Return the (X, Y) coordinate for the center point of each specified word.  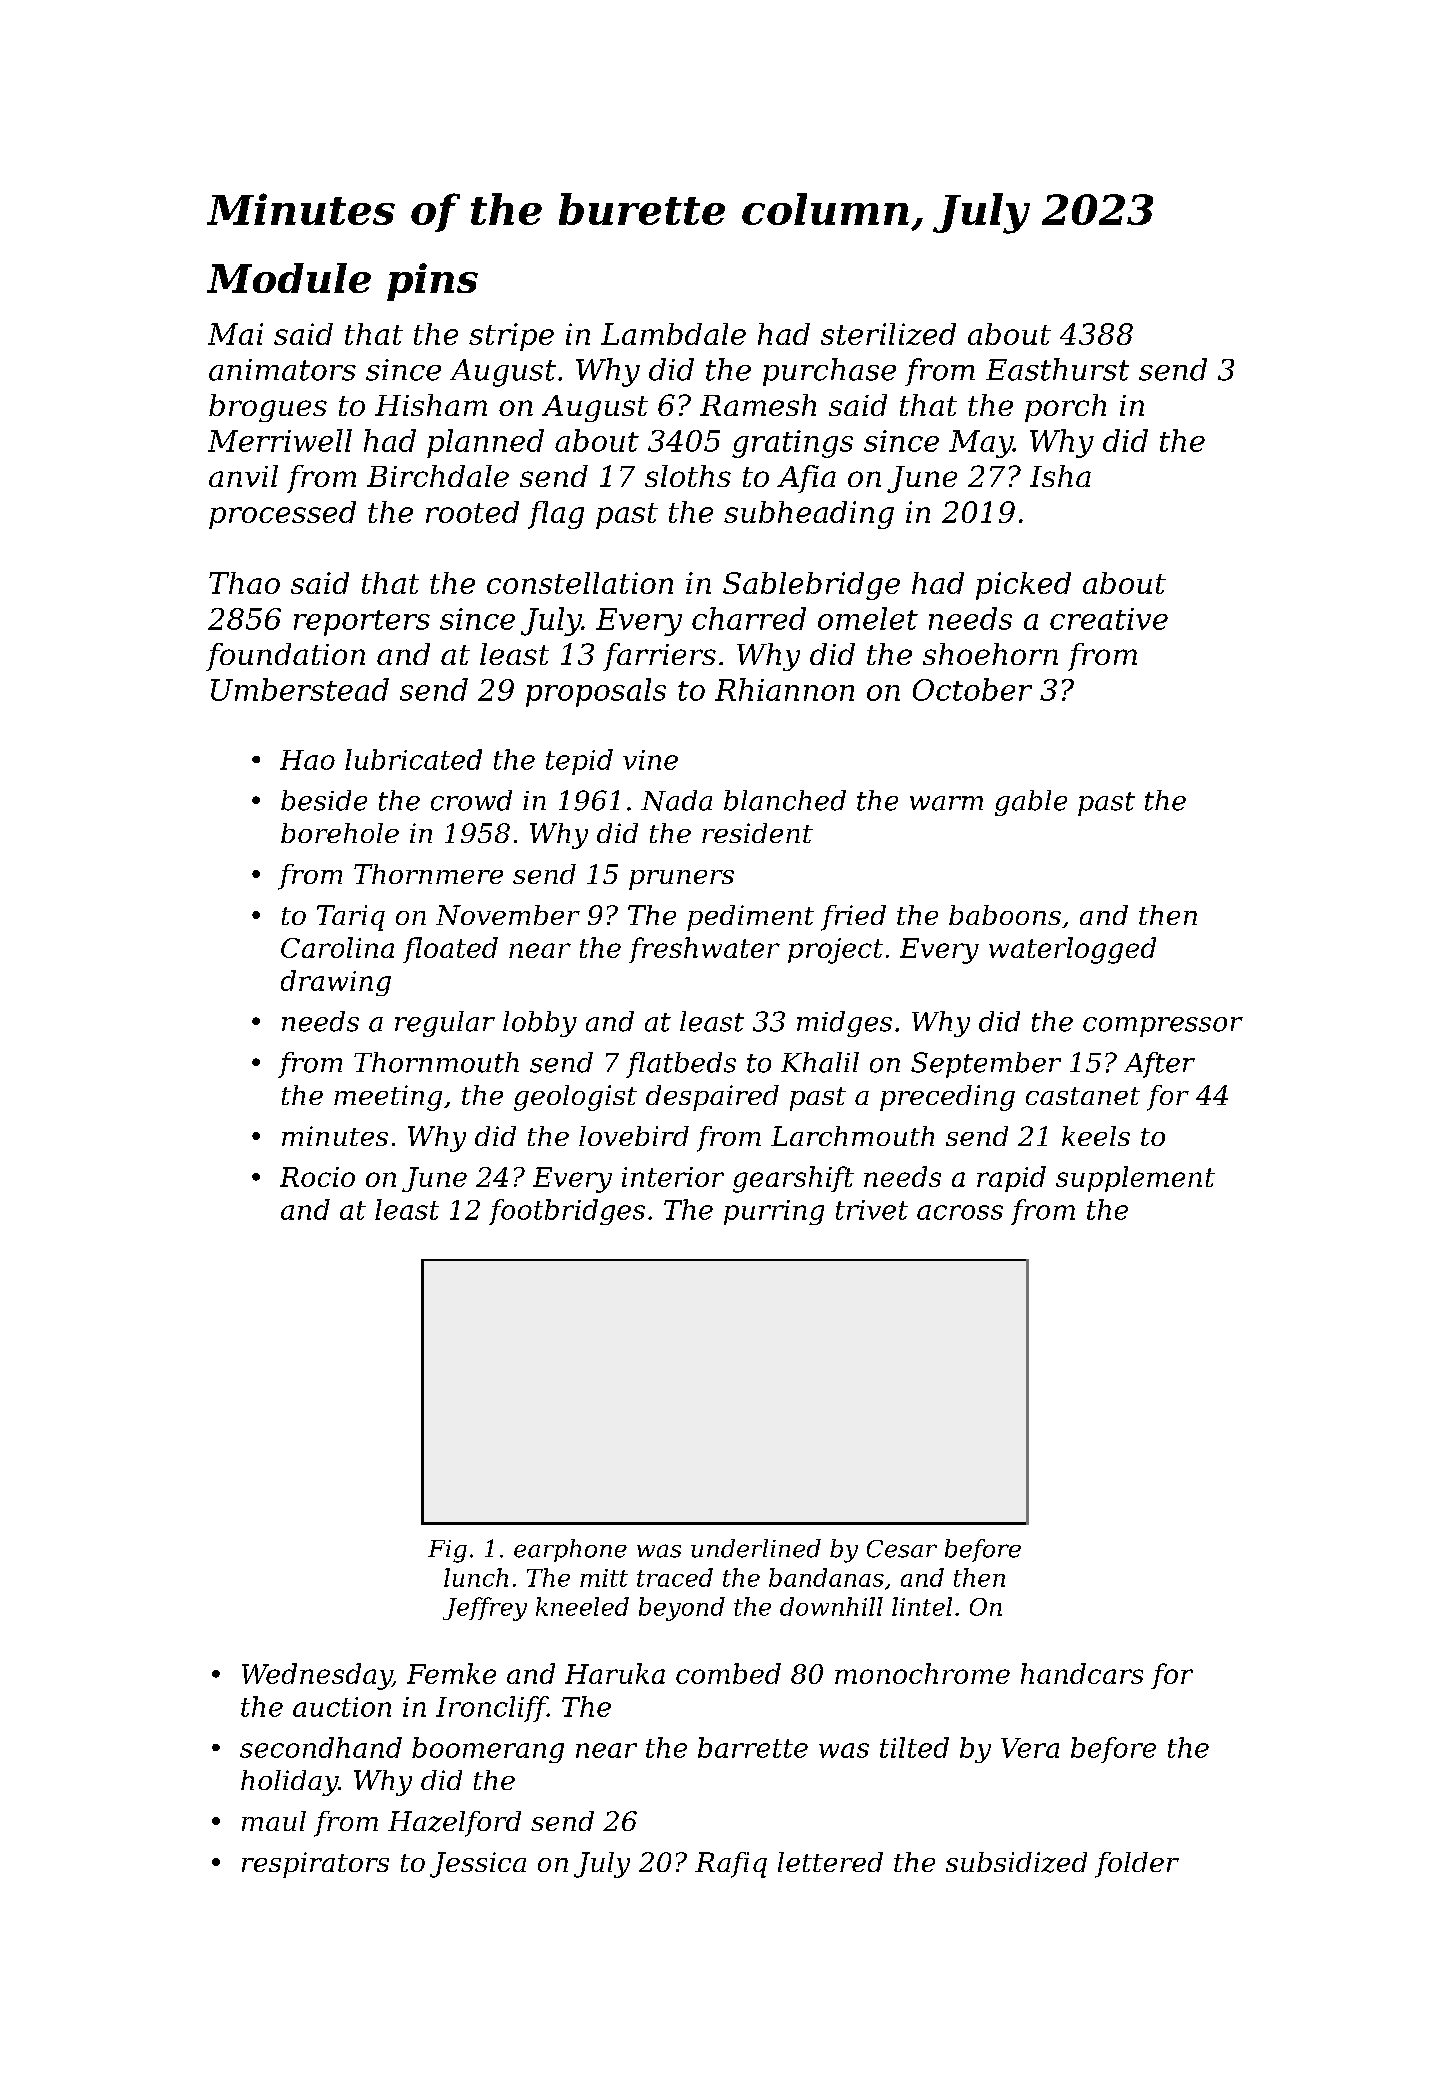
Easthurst (1057, 369)
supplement (1135, 1179)
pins (432, 282)
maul (274, 1821)
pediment (750, 918)
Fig (447, 1551)
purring (774, 1212)
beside (324, 800)
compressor (1163, 1027)
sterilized (888, 334)
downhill (831, 1606)
